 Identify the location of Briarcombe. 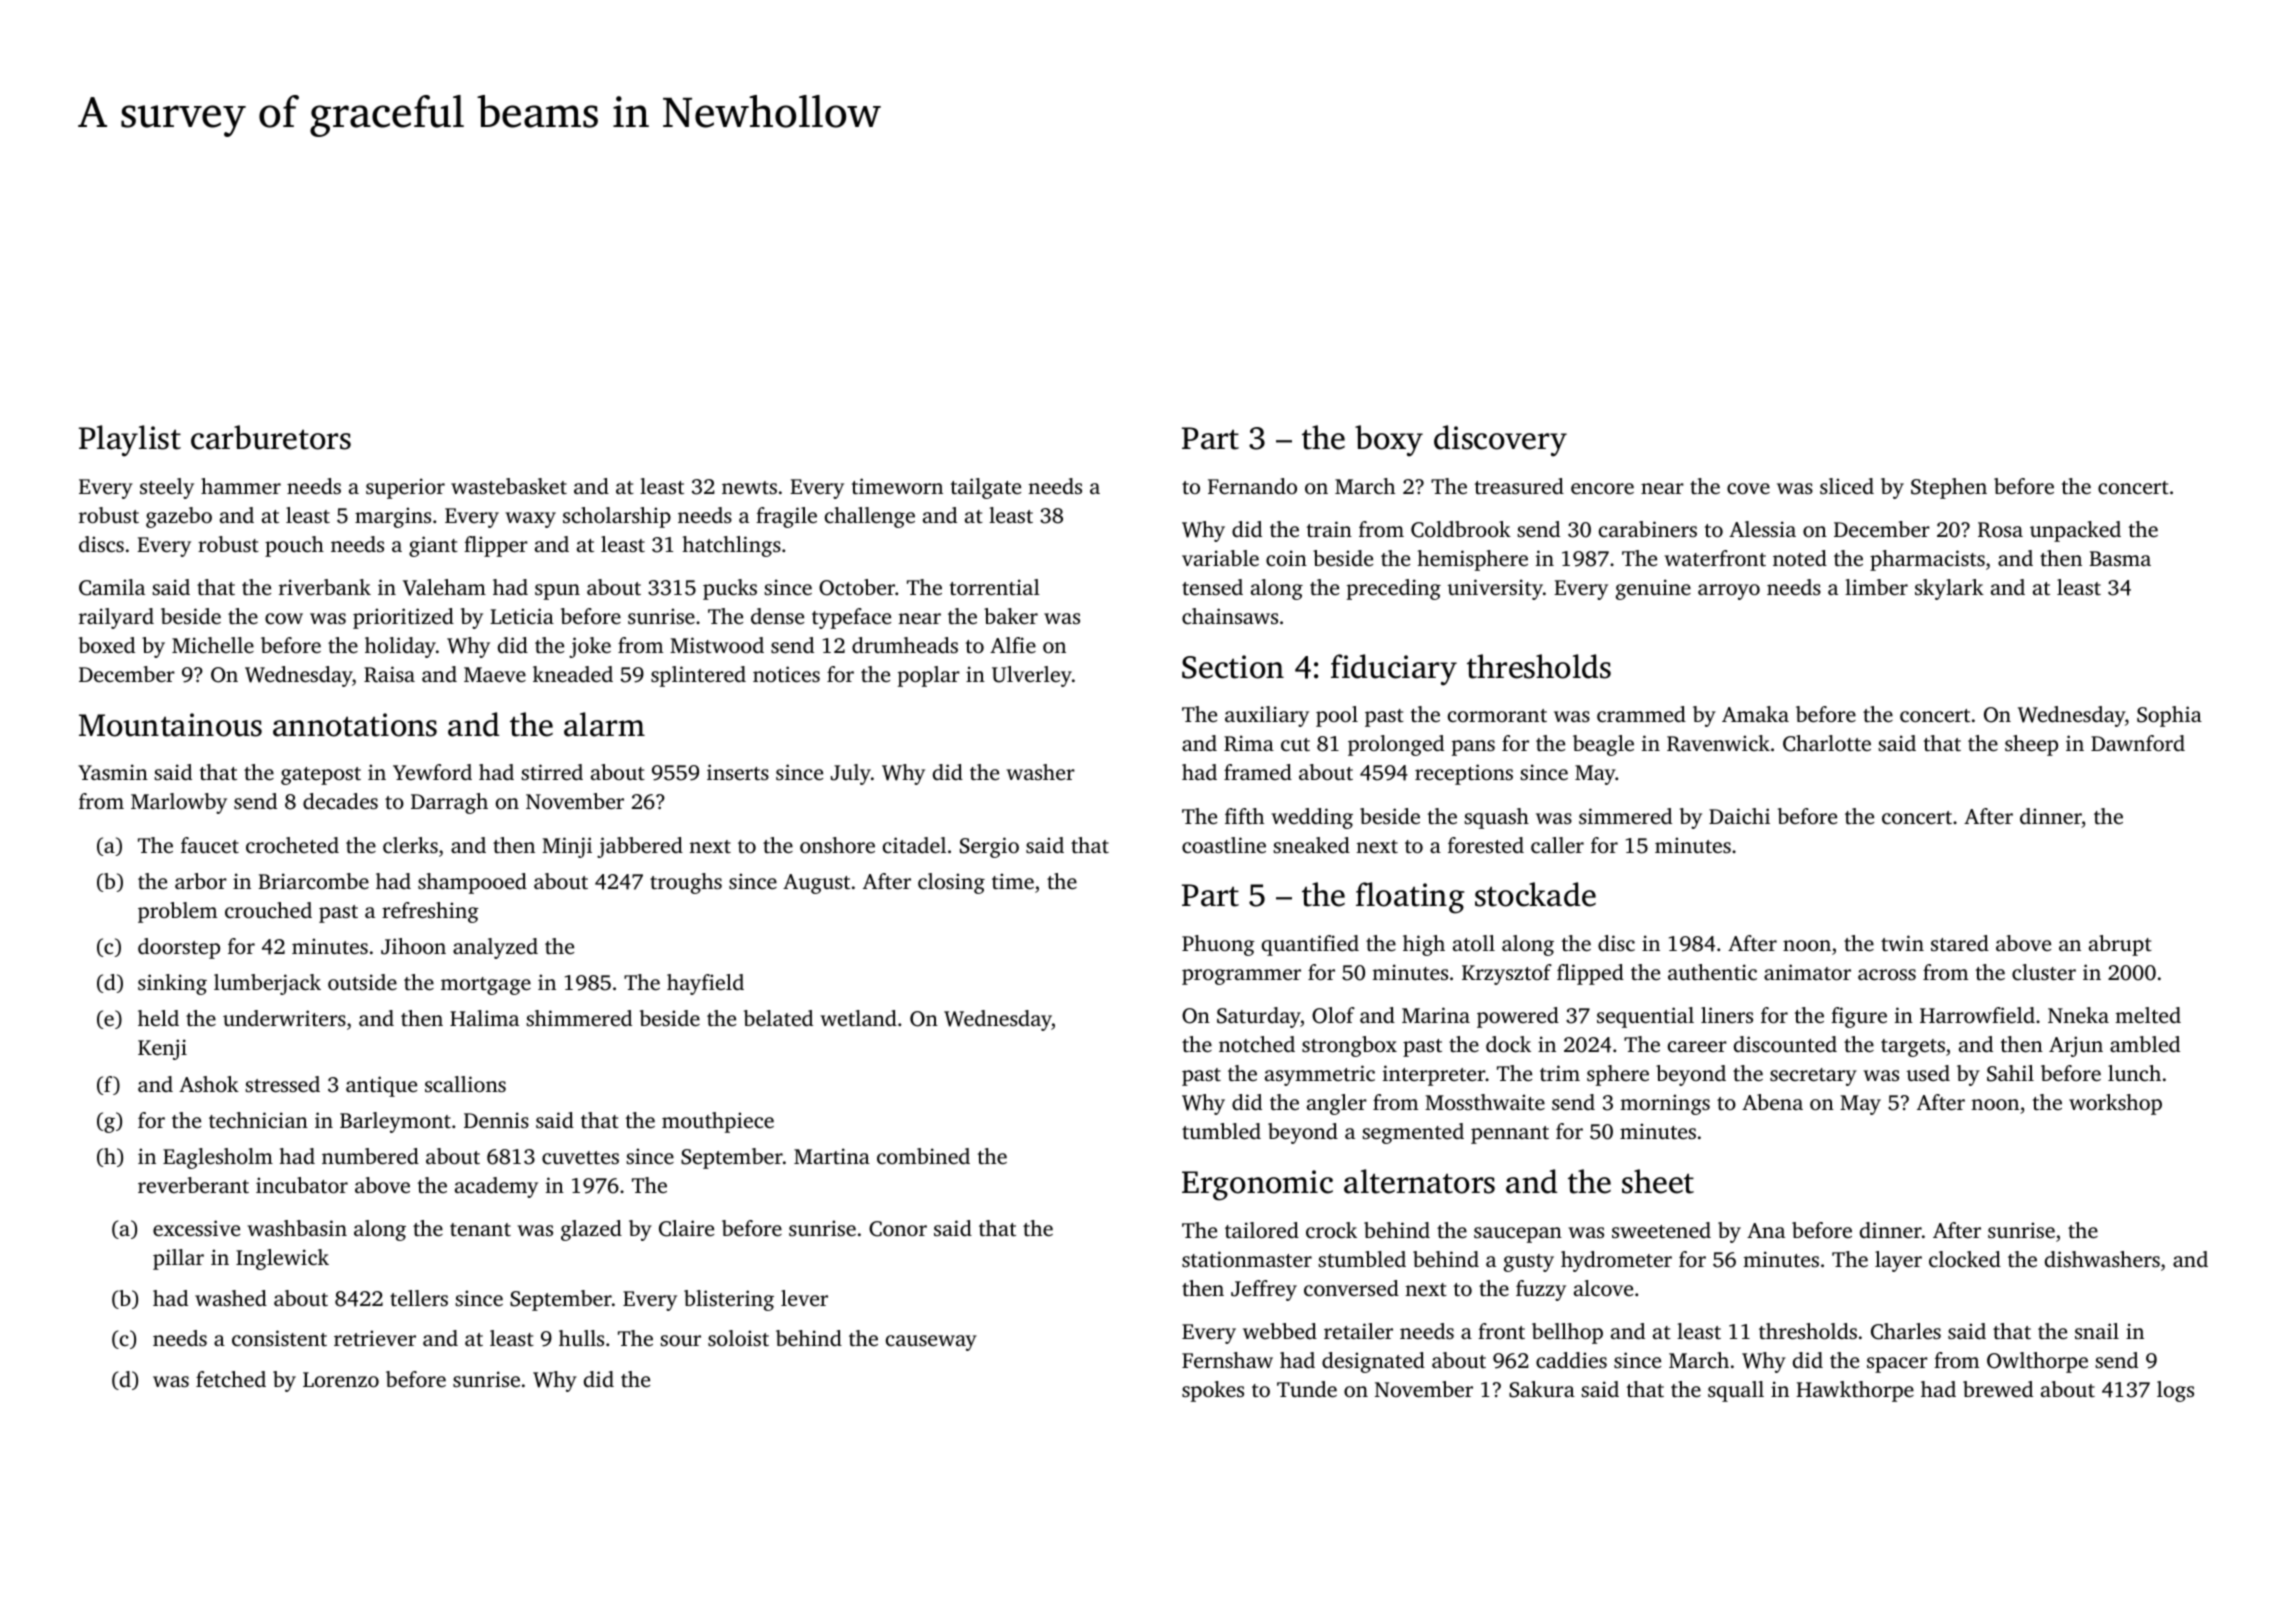
(313, 881).
